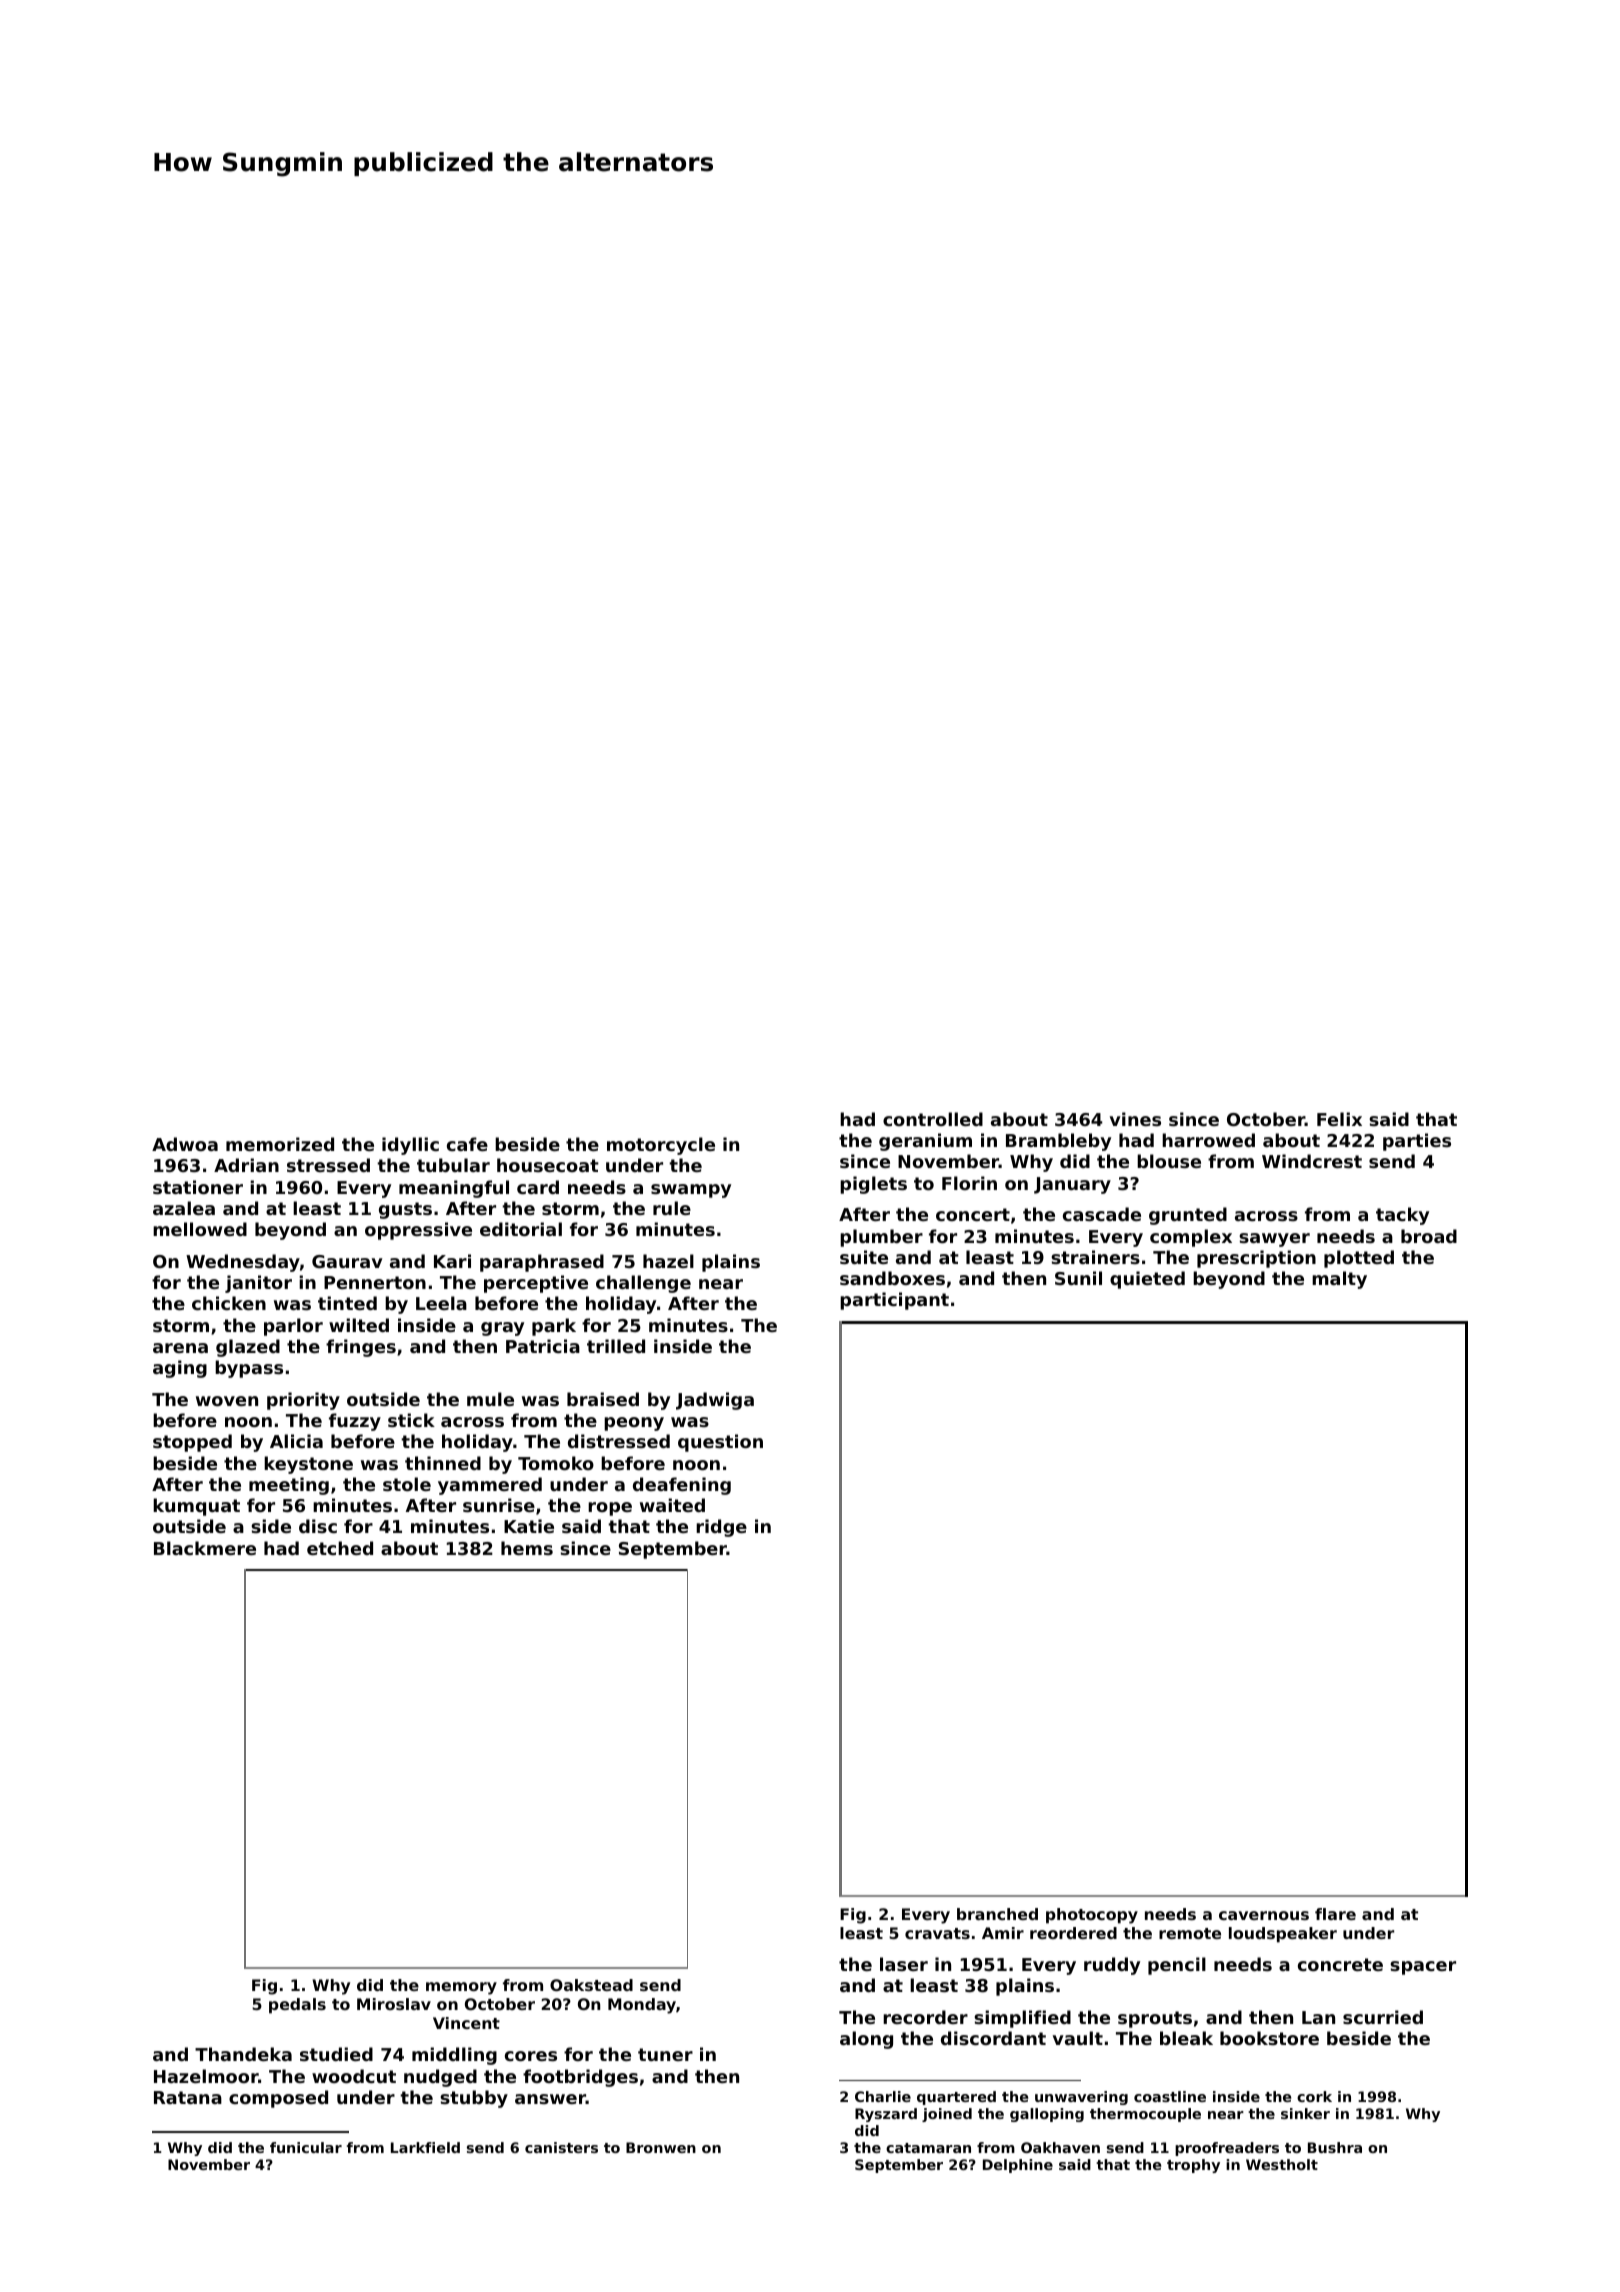  What do you see at coordinates (293, 1327) in the screenshot?
I see `parlor` at bounding box center [293, 1327].
